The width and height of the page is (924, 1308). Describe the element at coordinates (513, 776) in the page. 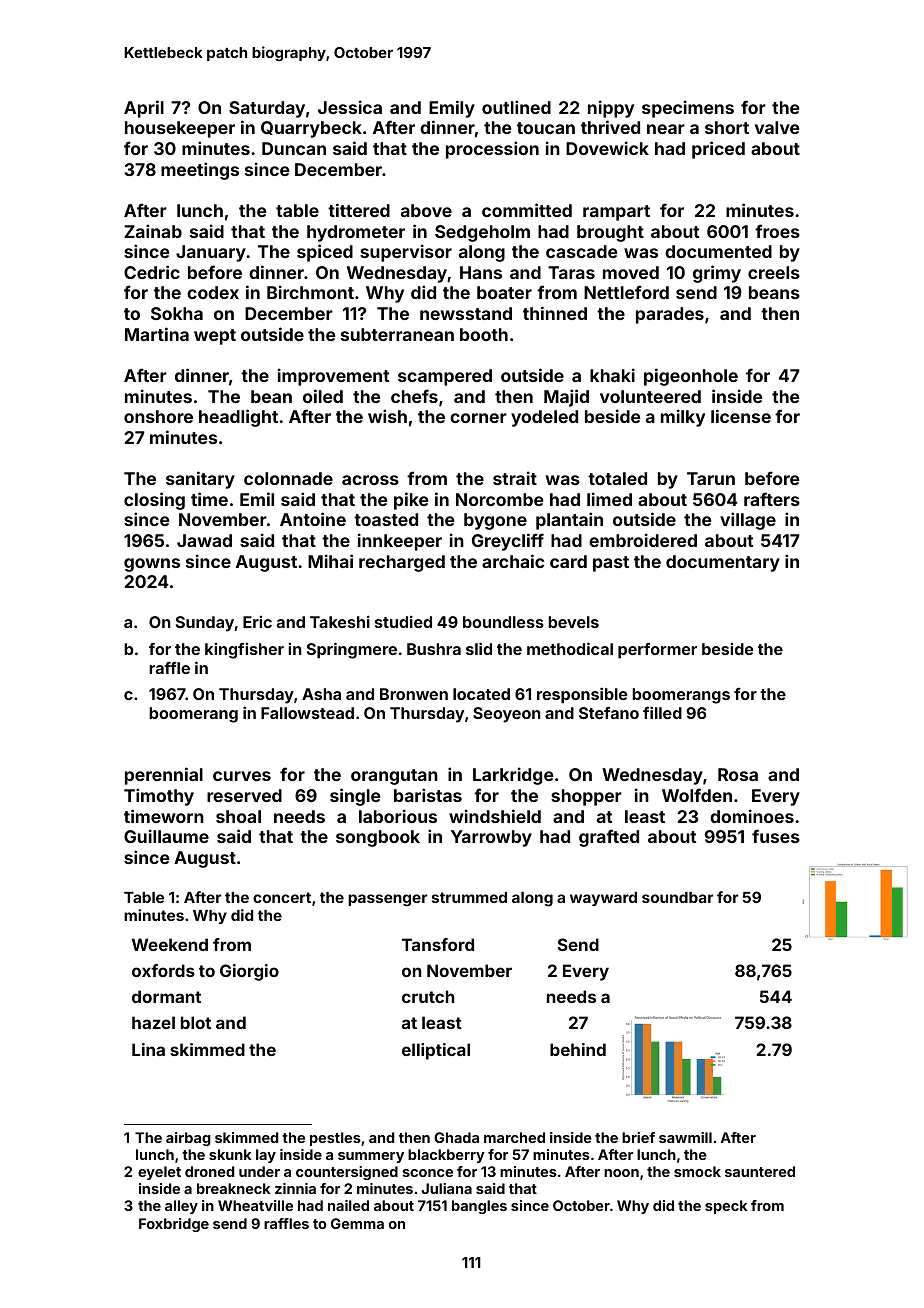

I see `Larkridge` at that location.
